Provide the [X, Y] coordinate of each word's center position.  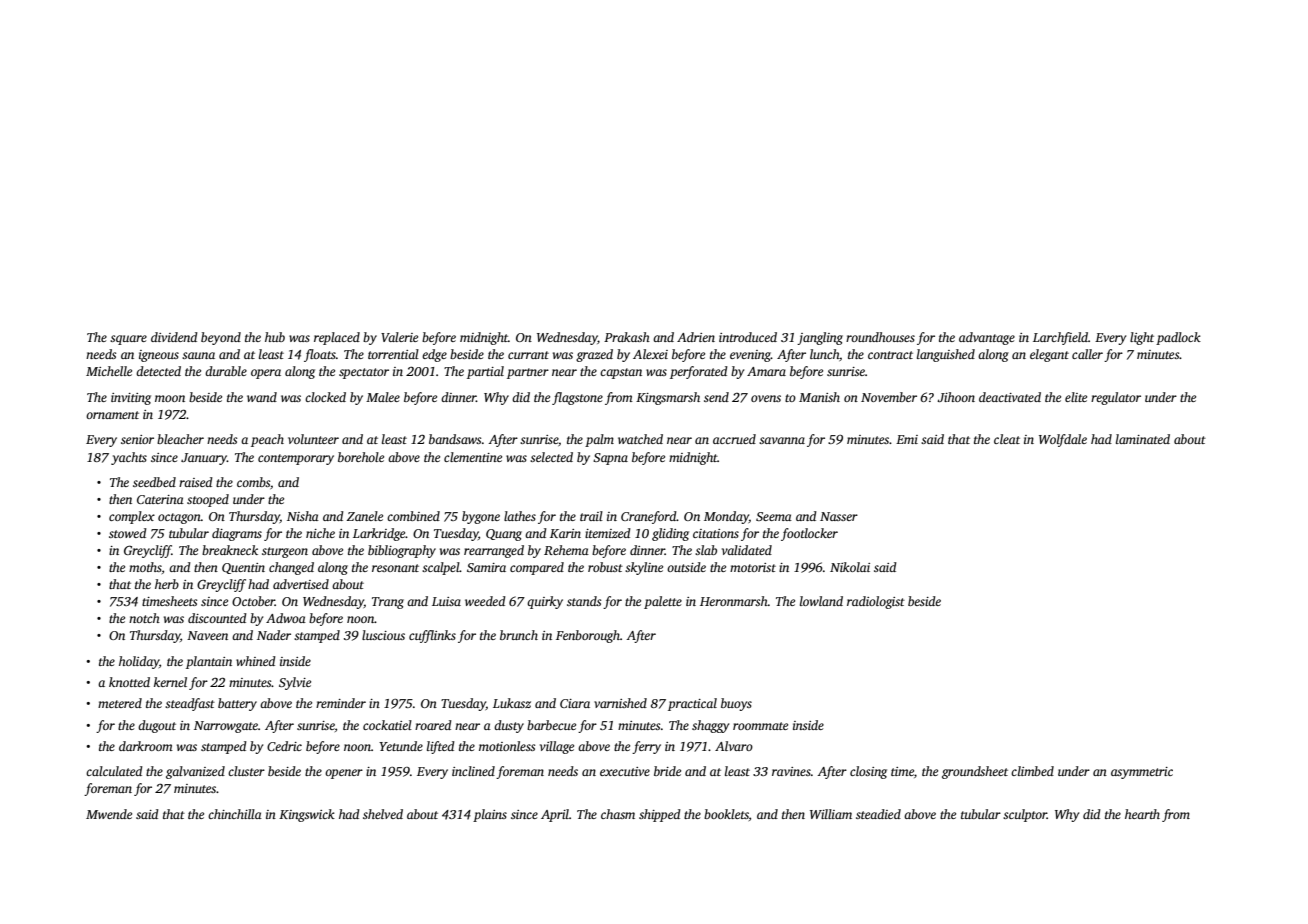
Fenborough [588, 636]
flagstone [577, 398]
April [555, 815]
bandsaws [455, 439]
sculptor [1025, 815]
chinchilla [235, 814]
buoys [736, 704]
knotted [129, 682]
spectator [364, 373]
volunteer [313, 439]
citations [716, 533]
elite [1076, 397]
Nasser [839, 516]
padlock [1178, 338]
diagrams [237, 534]
